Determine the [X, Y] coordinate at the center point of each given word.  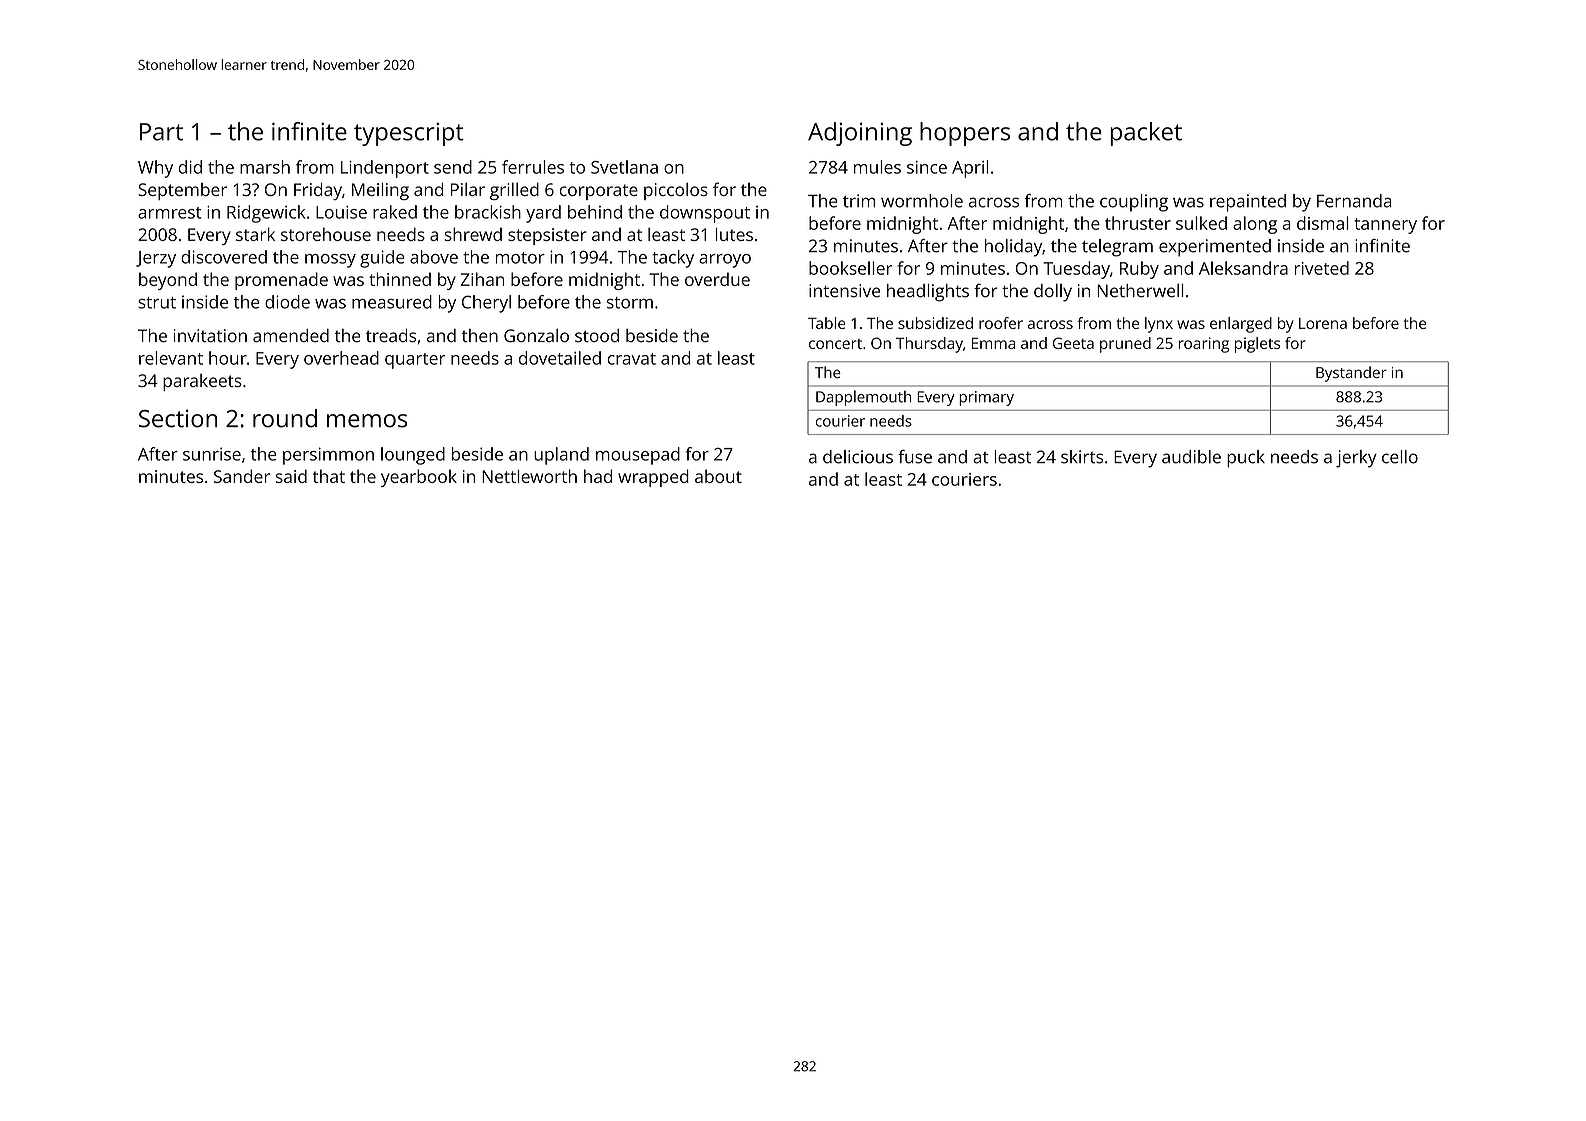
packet [1146, 134]
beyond [168, 281]
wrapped [653, 478]
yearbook [419, 478]
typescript [409, 134]
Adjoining [860, 134]
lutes [734, 234]
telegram [1117, 248]
